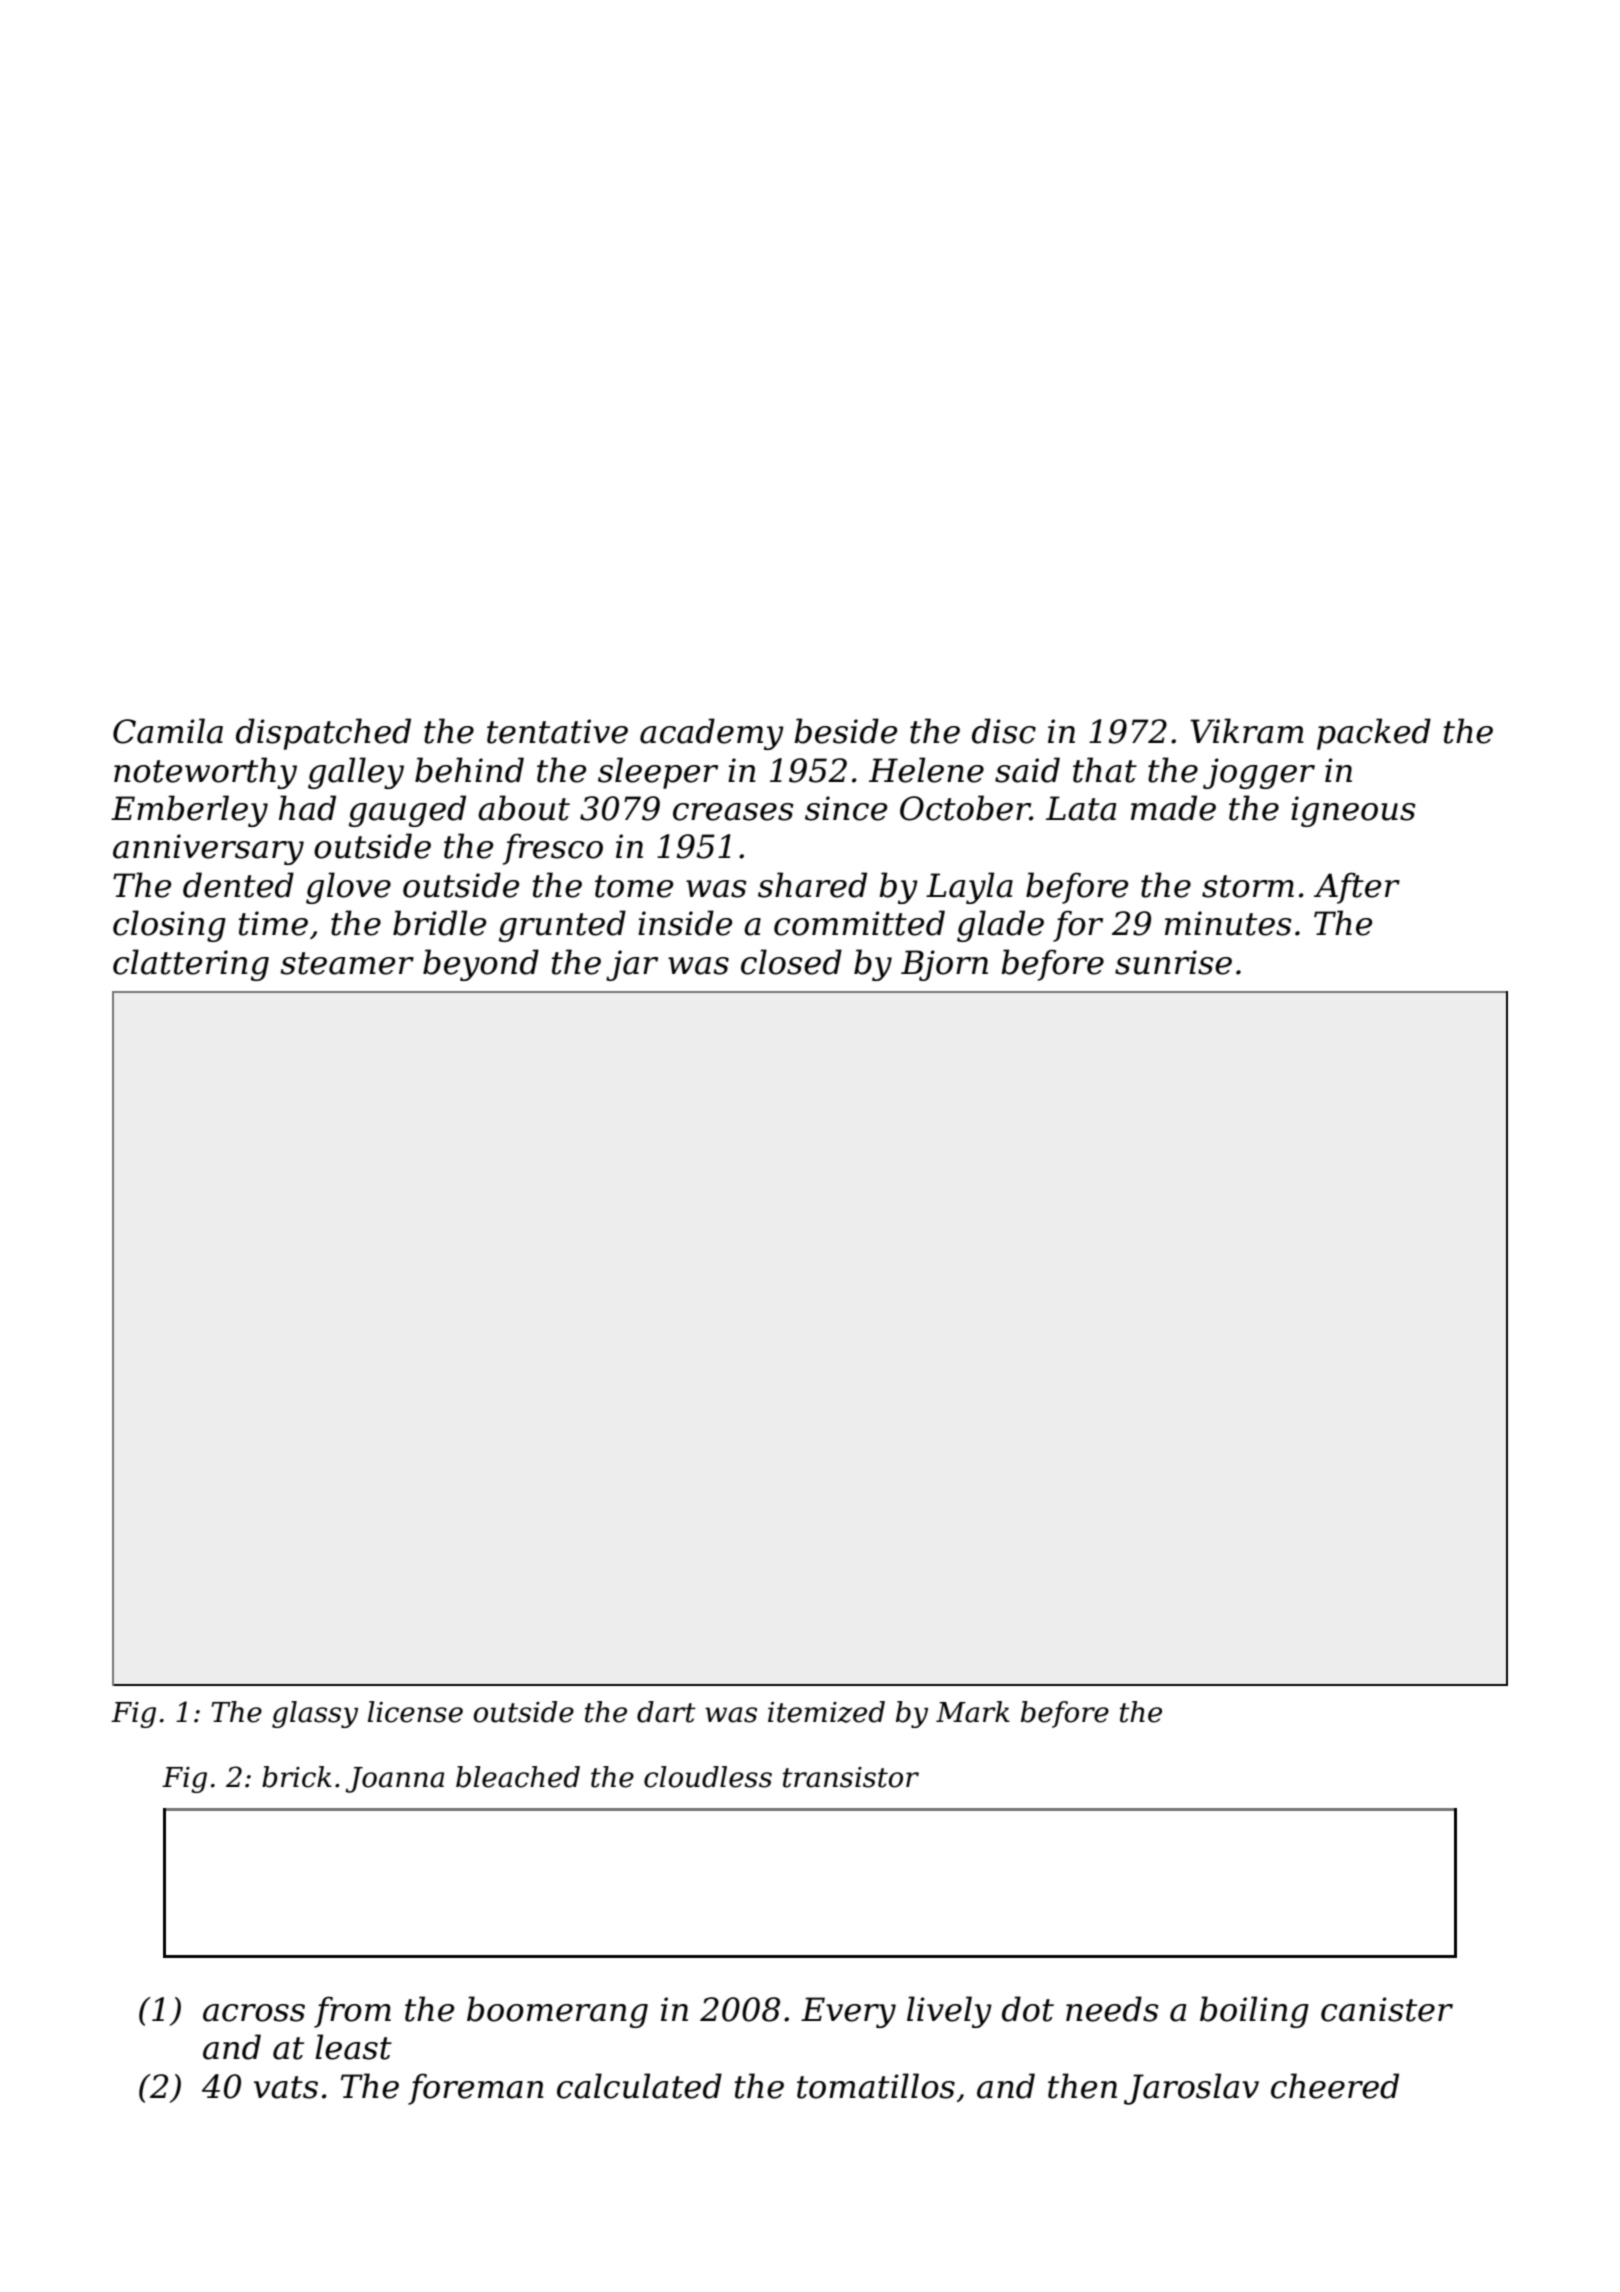  I want to click on packed, so click(1374, 734).
